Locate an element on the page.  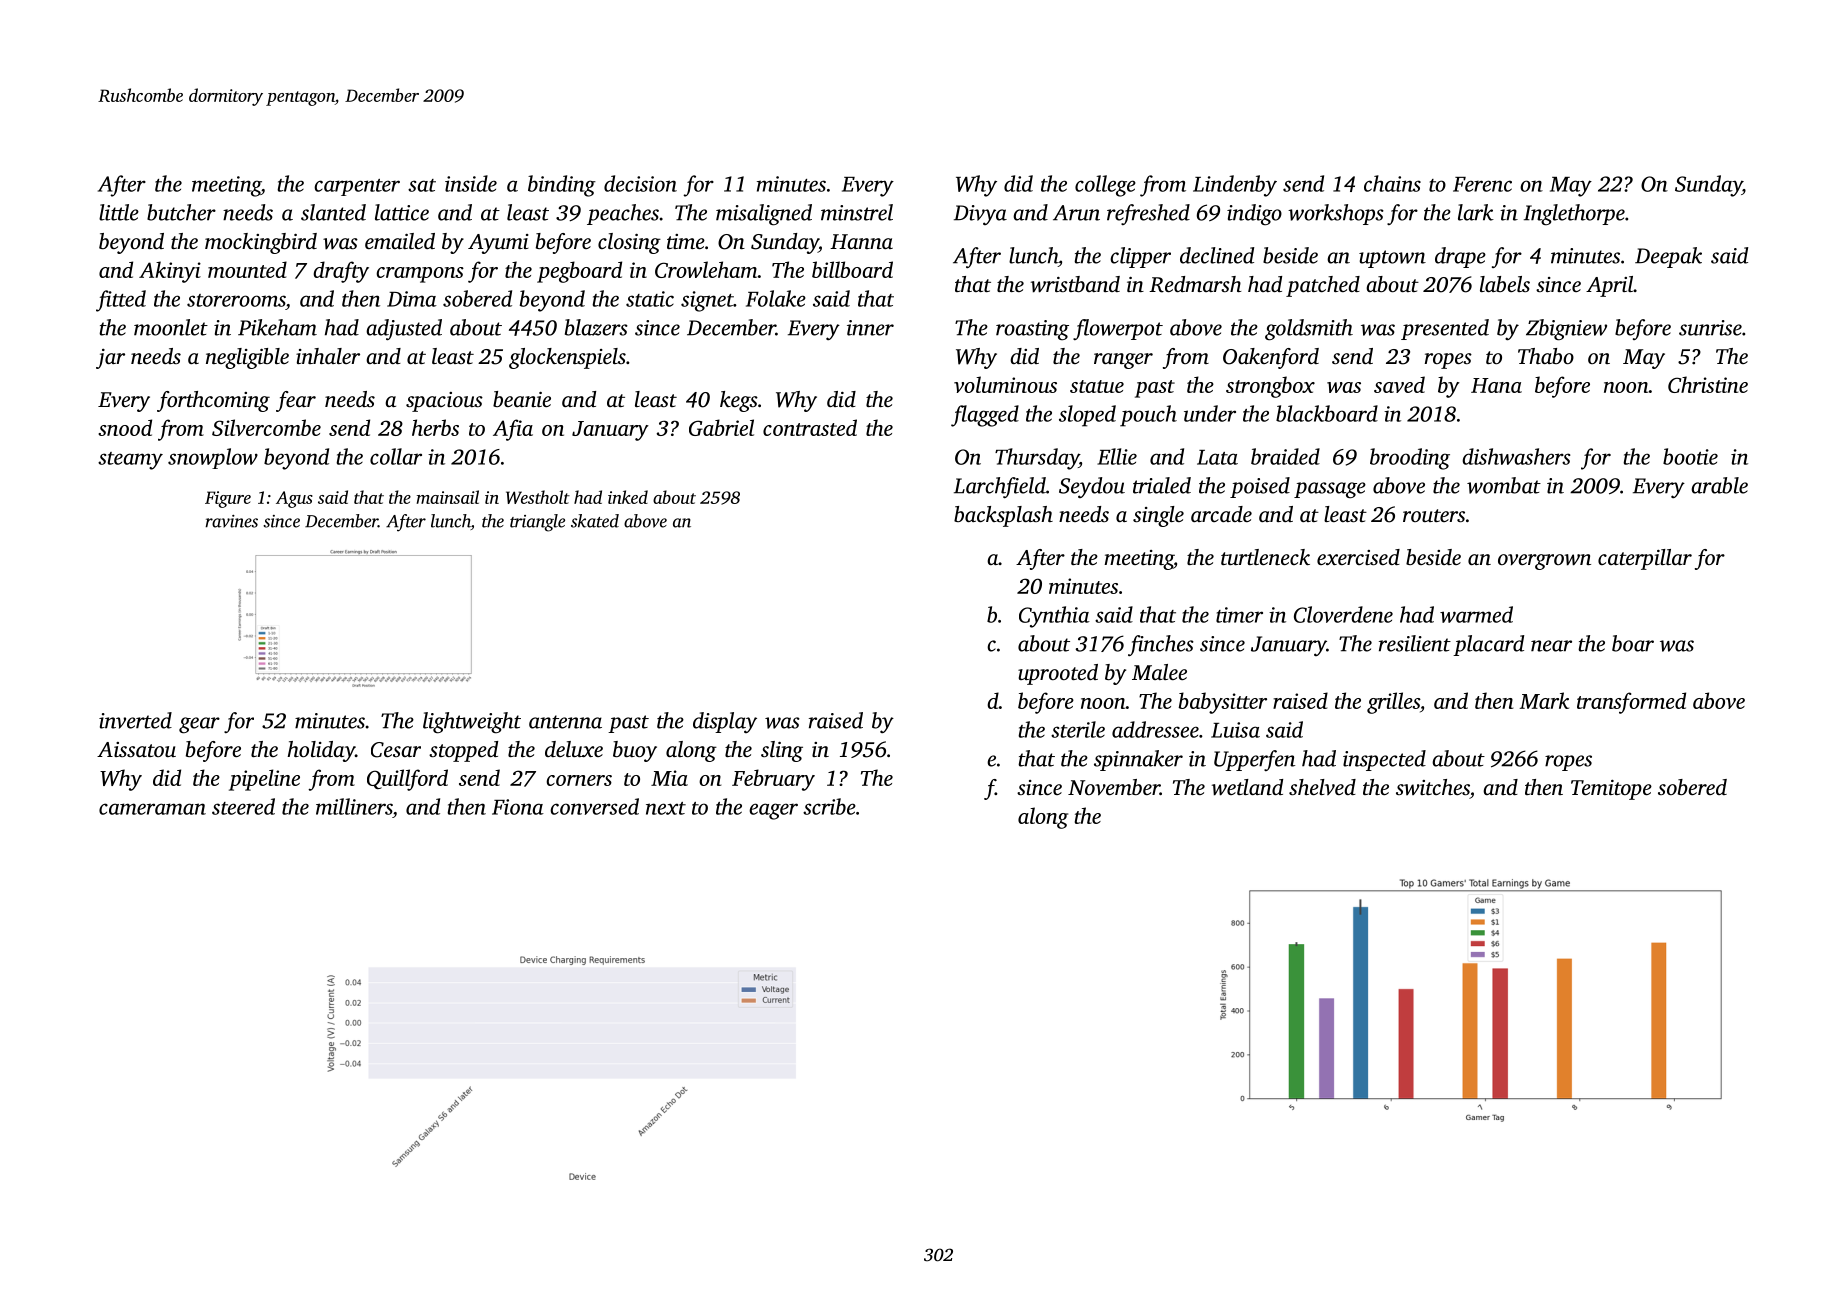
lightweight is located at coordinates (472, 723).
